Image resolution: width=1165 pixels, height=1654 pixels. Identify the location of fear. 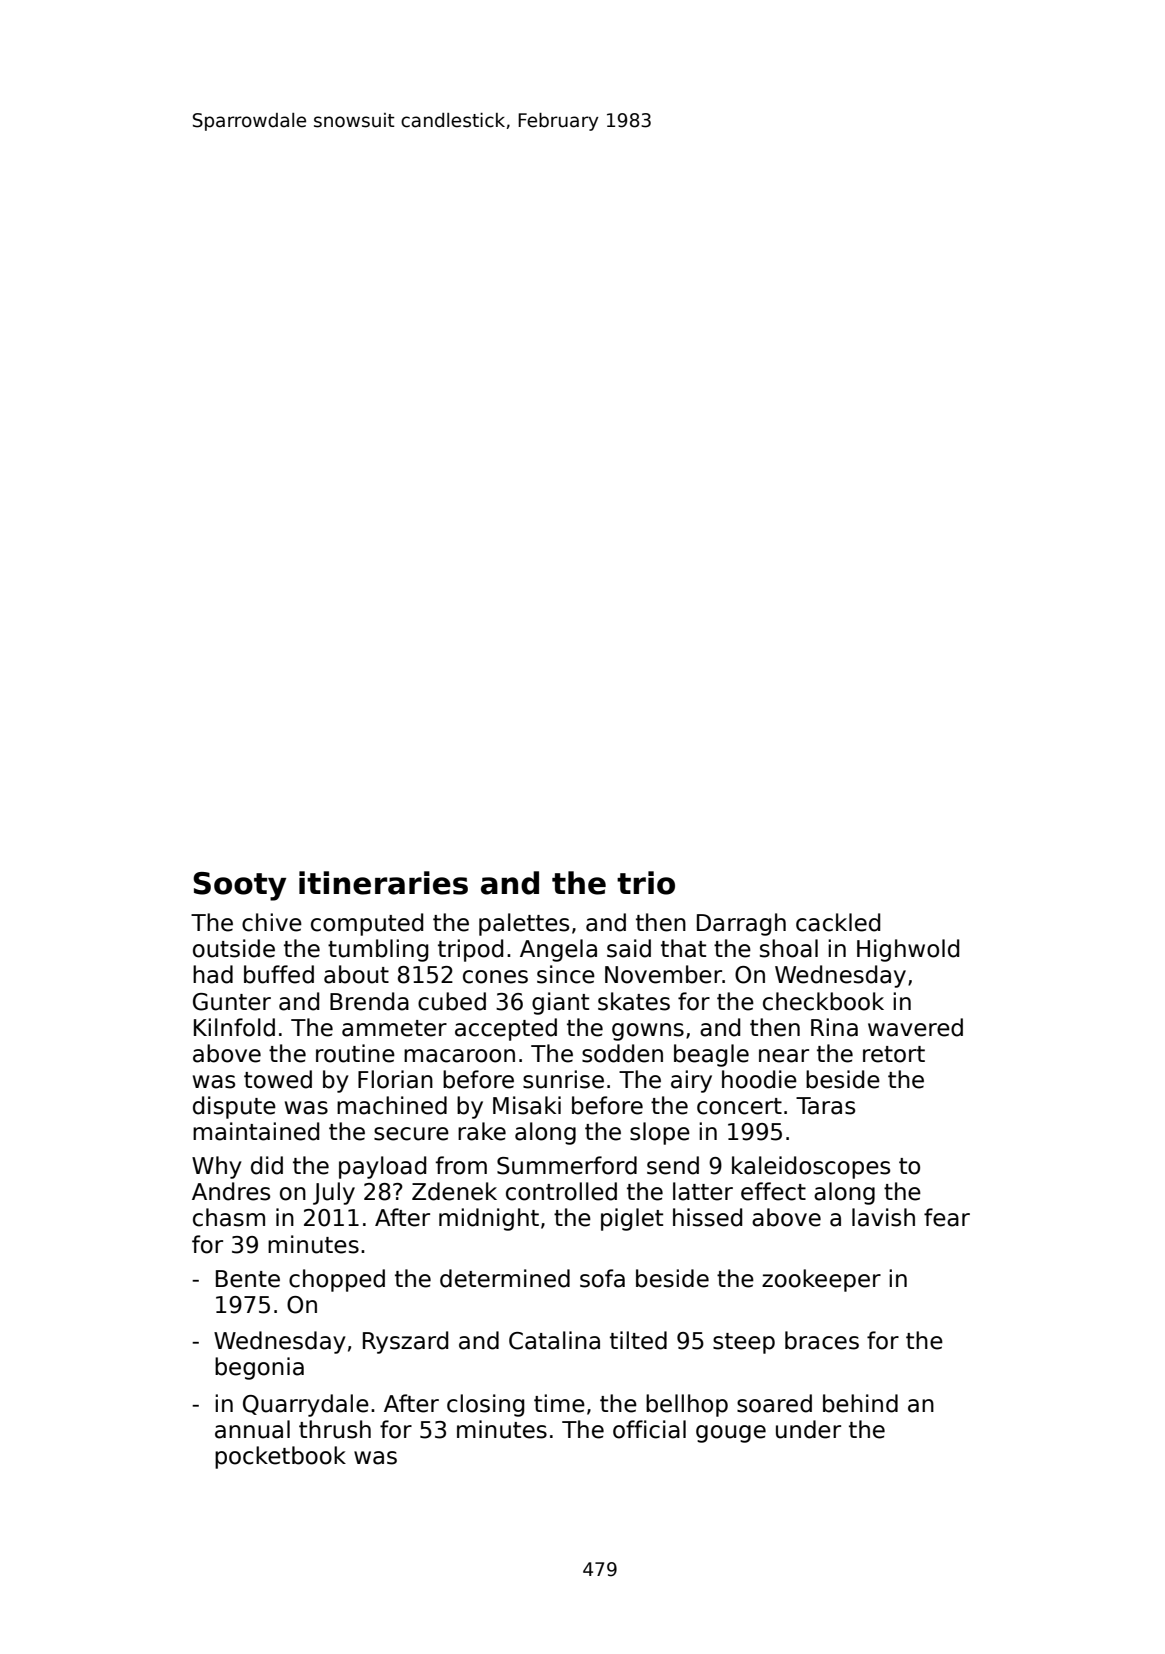
(947, 1217).
